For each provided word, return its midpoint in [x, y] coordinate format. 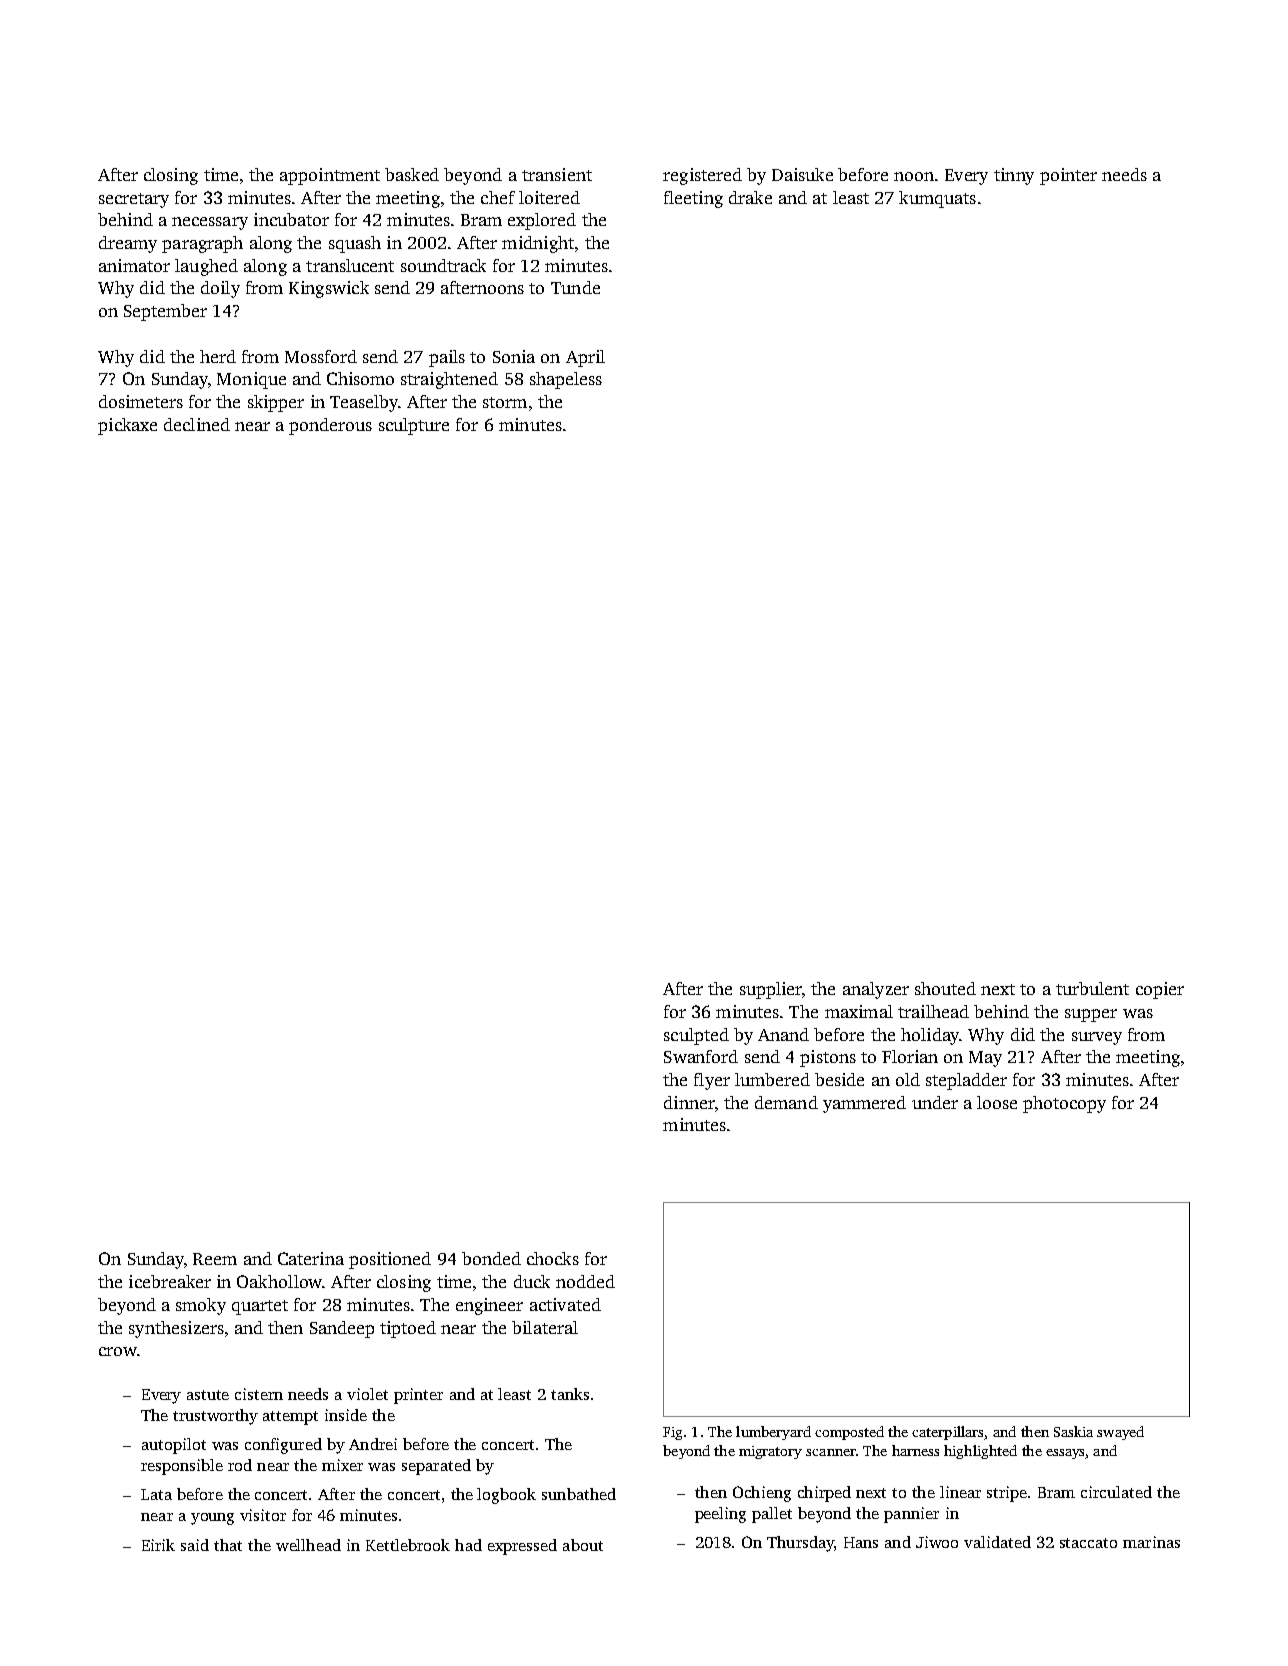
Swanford [701, 1056]
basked [412, 174]
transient [557, 174]
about [583, 1545]
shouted [945, 988]
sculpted [696, 1036]
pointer [1068, 176]
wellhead [308, 1545]
